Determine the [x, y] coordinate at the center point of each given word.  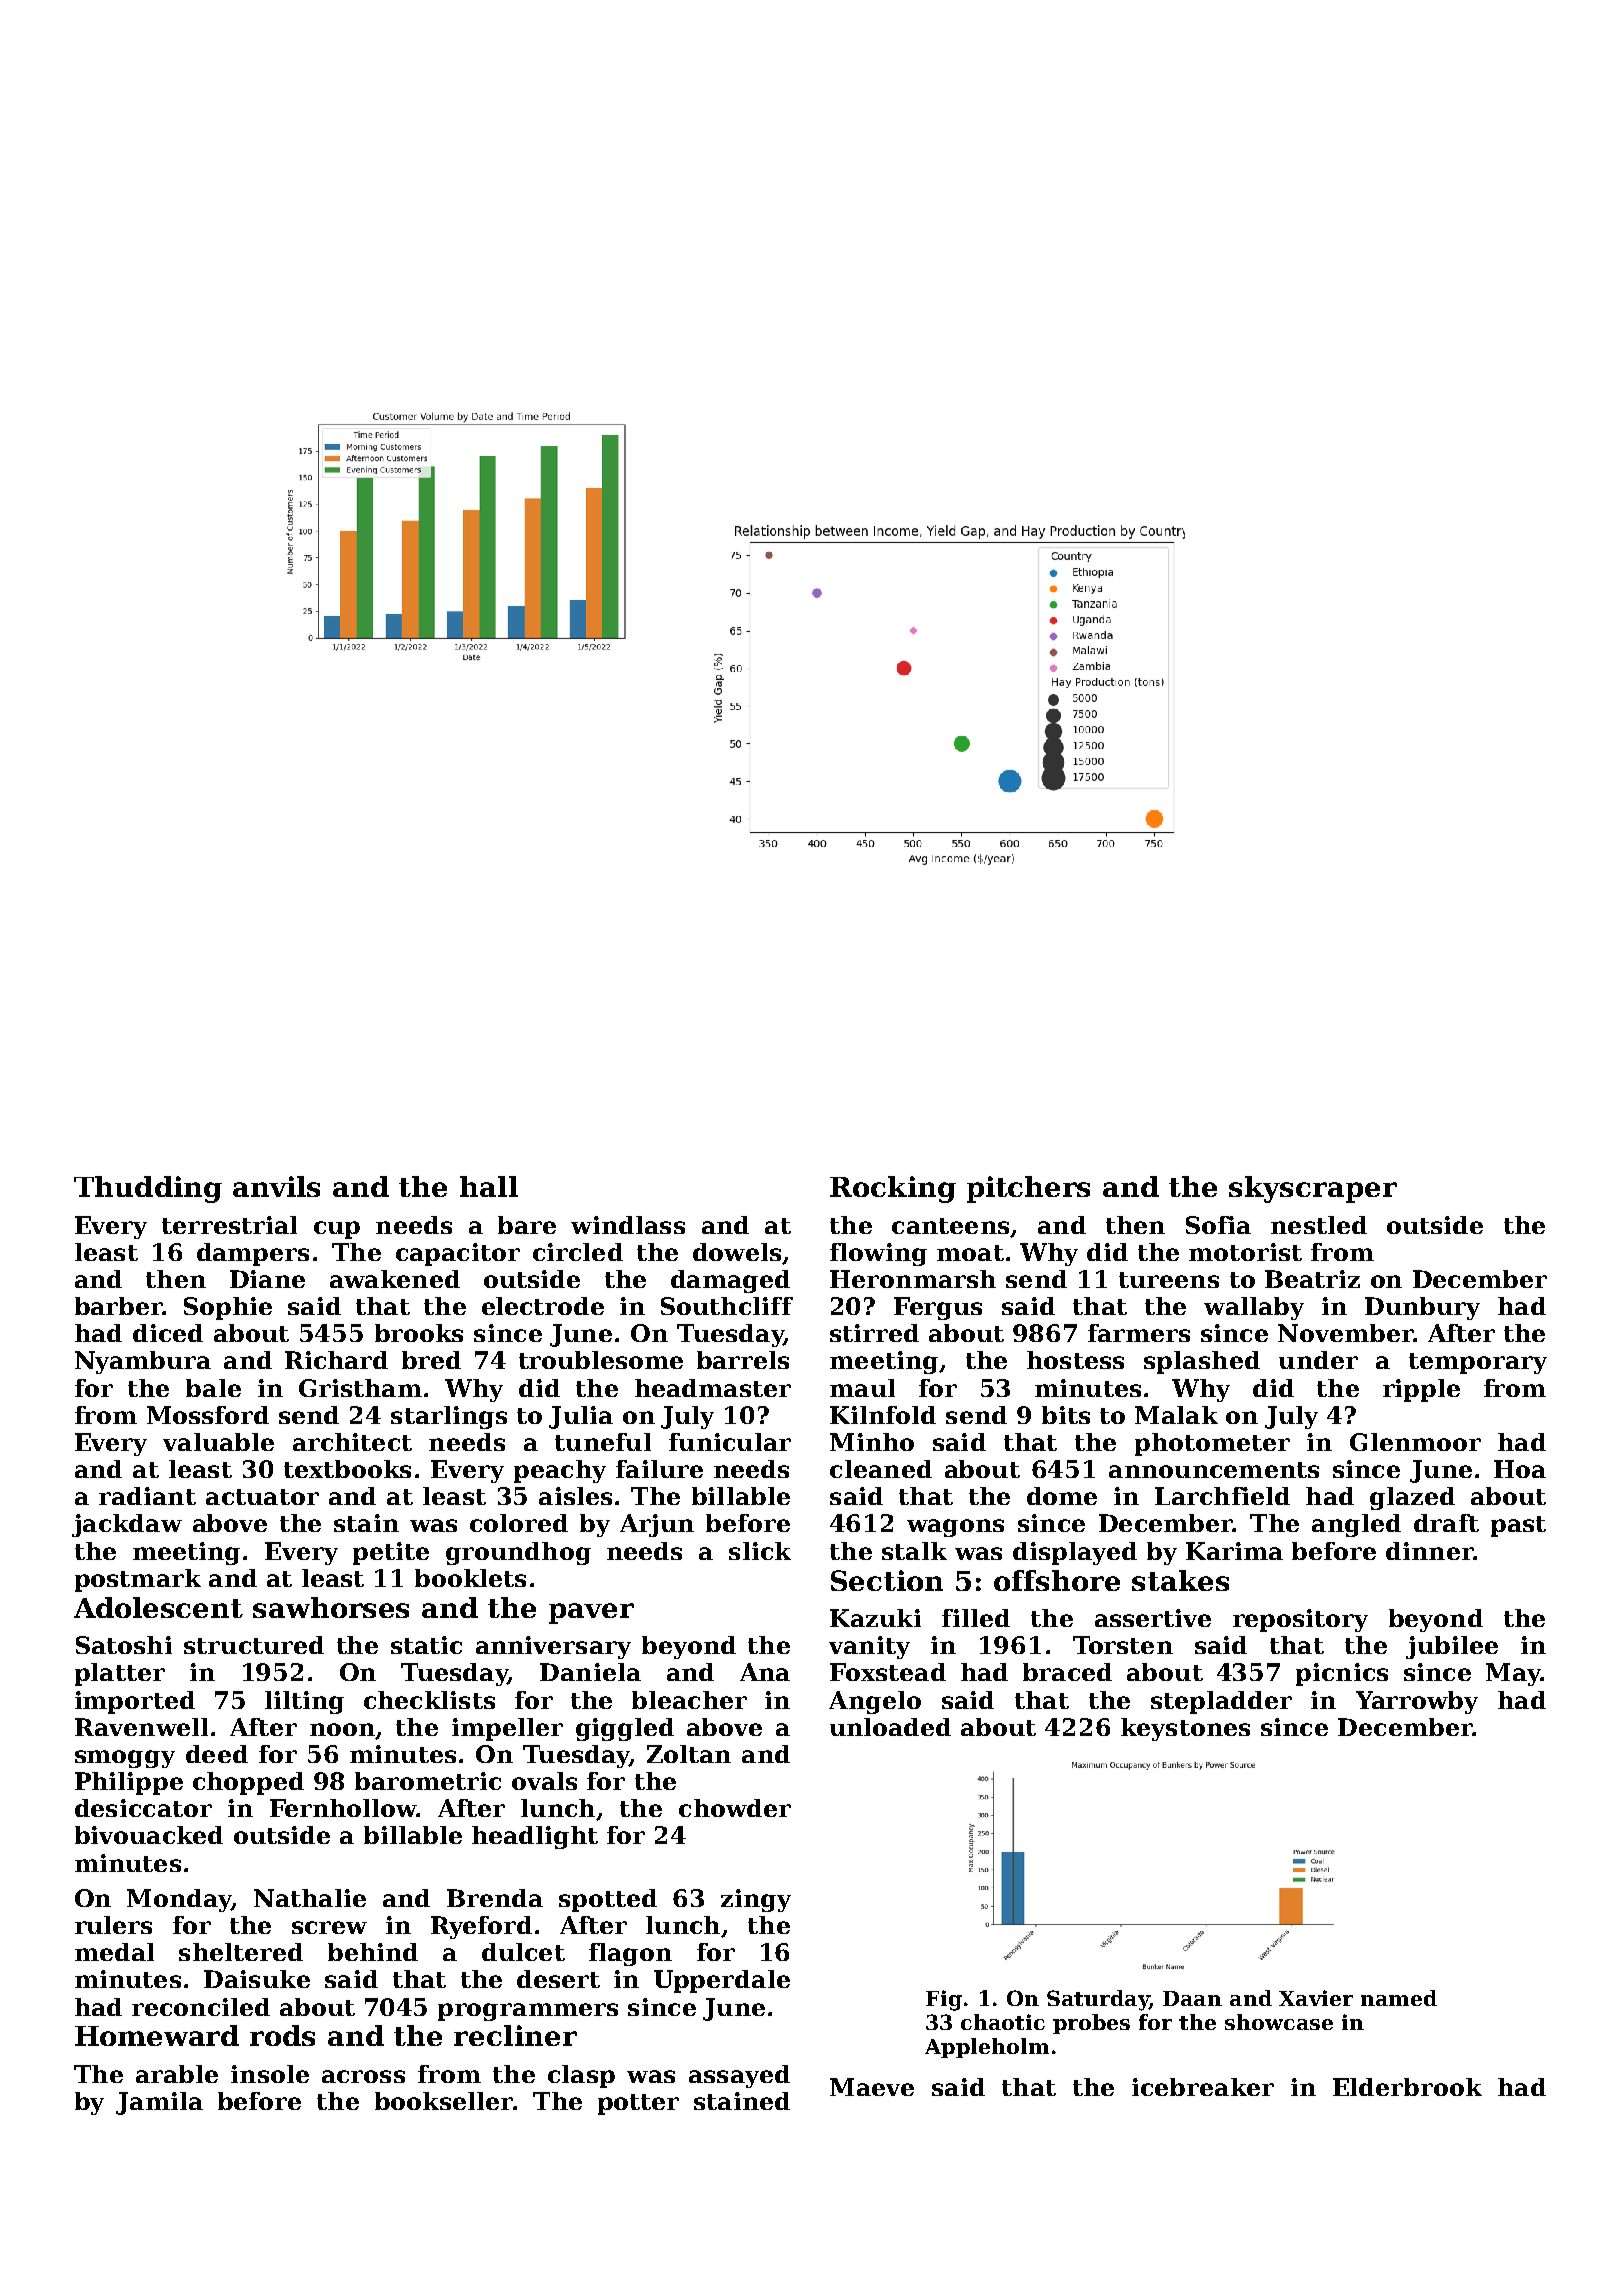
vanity [869, 1647]
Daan [1192, 1998]
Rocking [893, 1189]
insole [270, 2074]
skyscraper [1313, 1189]
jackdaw [127, 1525]
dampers [253, 1254]
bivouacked [149, 1835]
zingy [756, 1900]
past [1518, 1526]
